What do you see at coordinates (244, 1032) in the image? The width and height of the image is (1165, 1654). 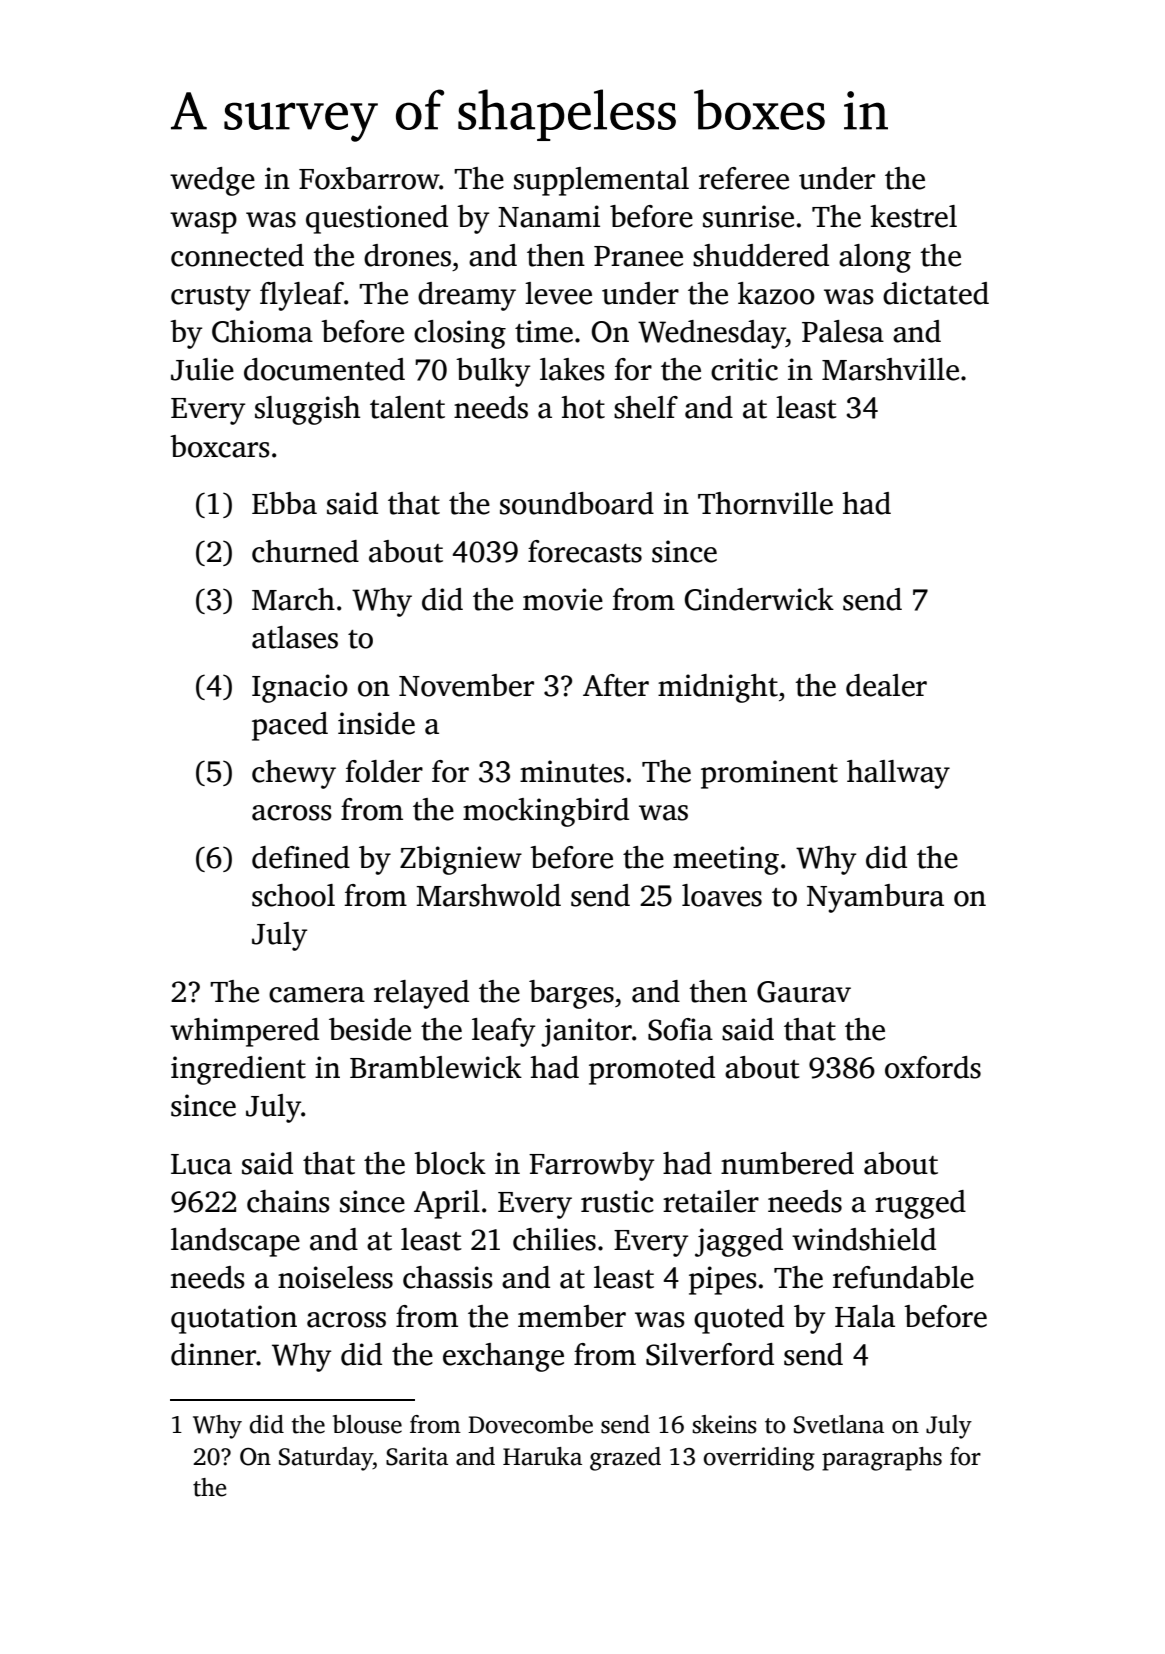 I see `whimpered` at bounding box center [244, 1032].
